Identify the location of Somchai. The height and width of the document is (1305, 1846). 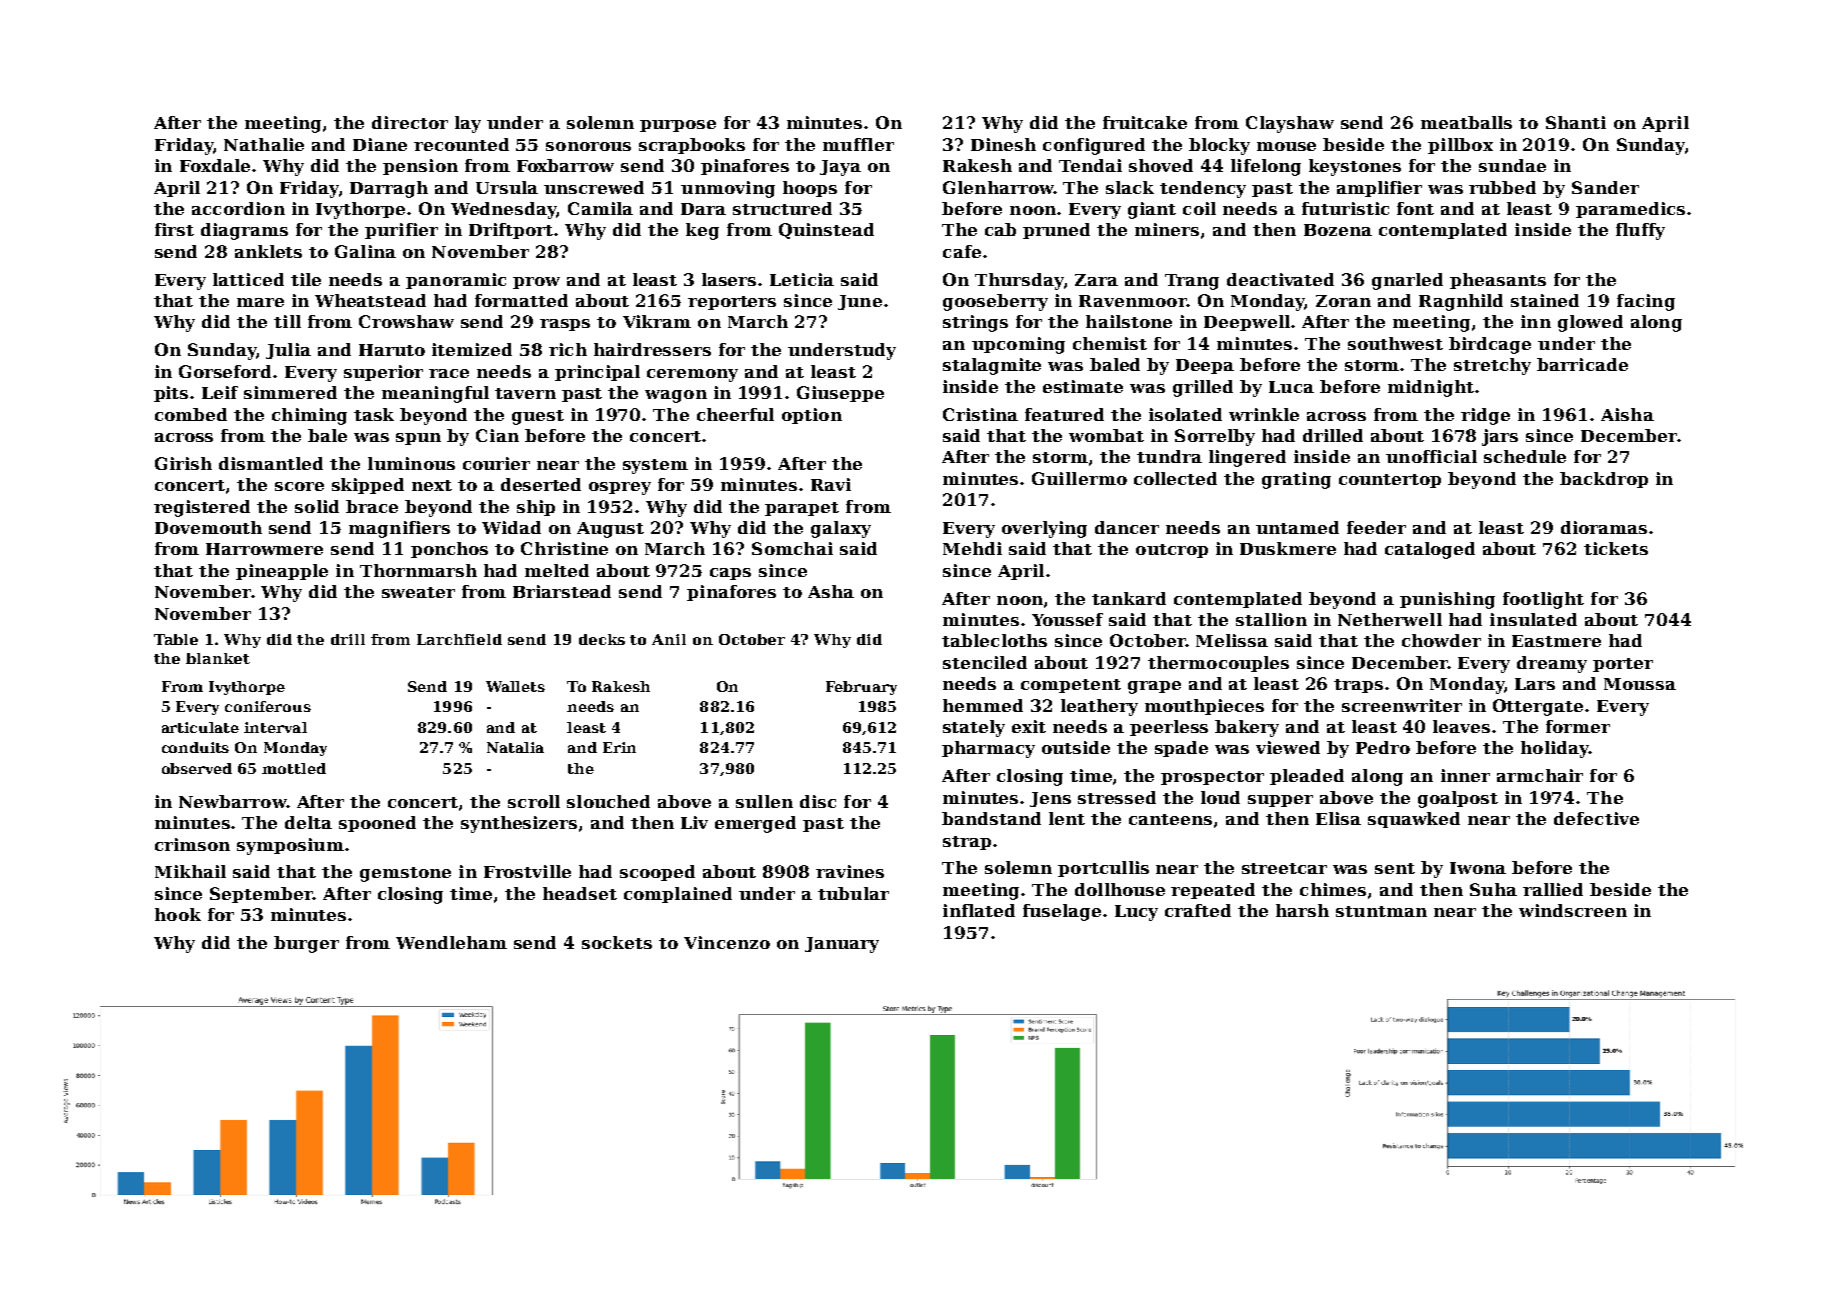
(792, 548).
